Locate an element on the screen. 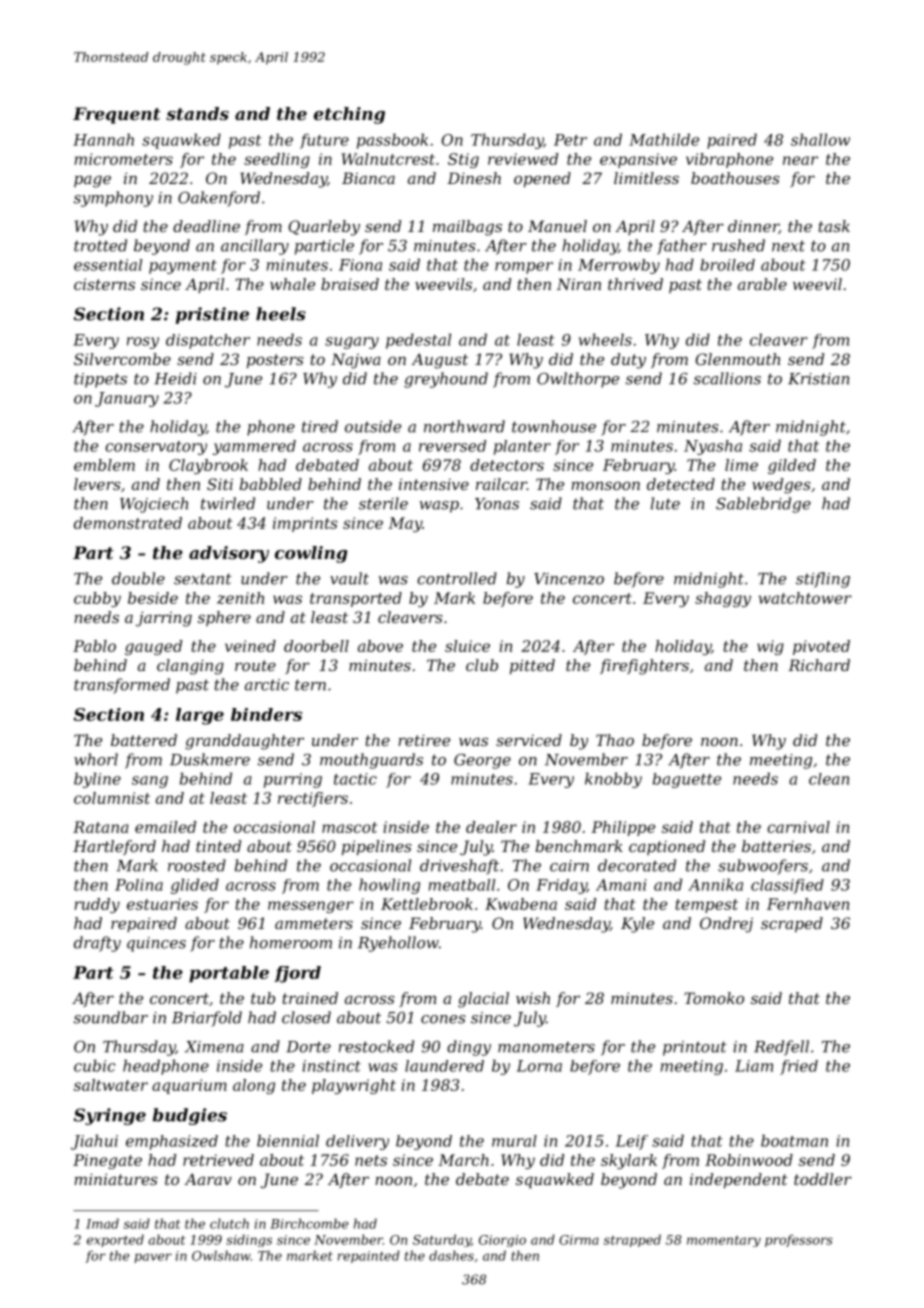  wish is located at coordinates (533, 998).
